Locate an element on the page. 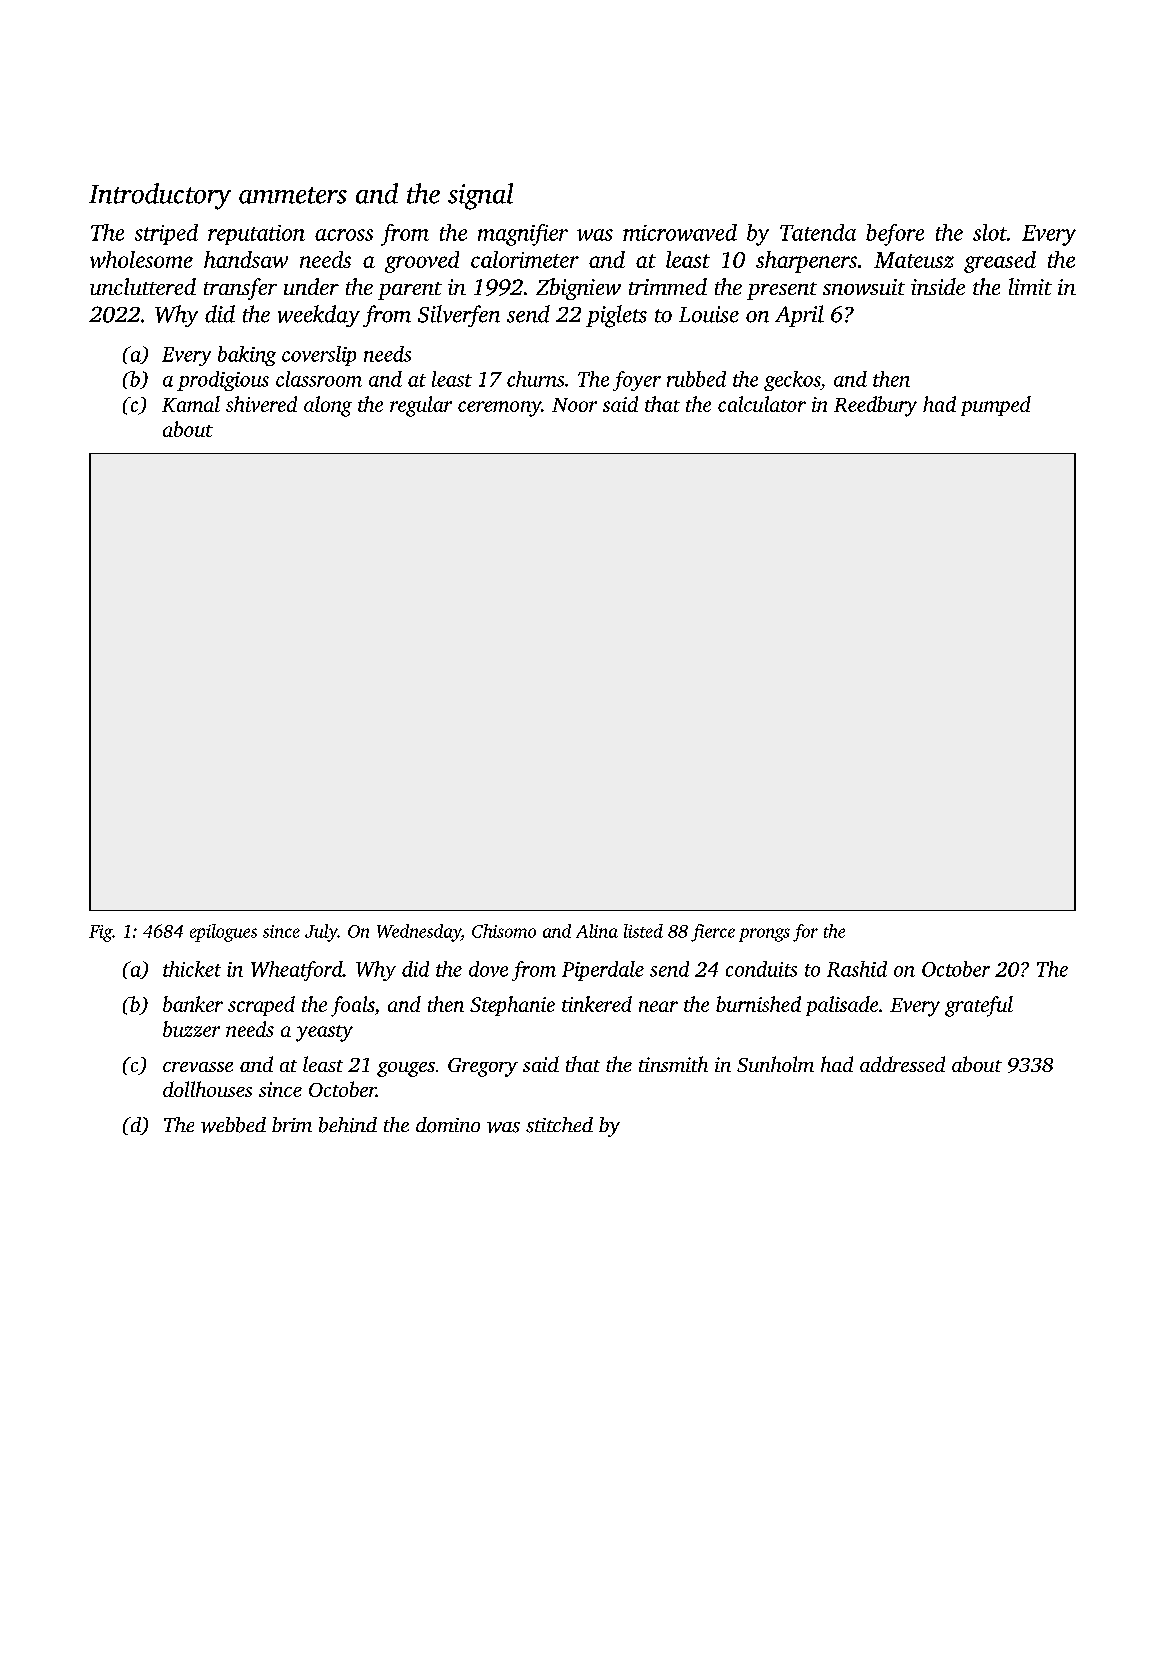  before is located at coordinates (895, 235).
